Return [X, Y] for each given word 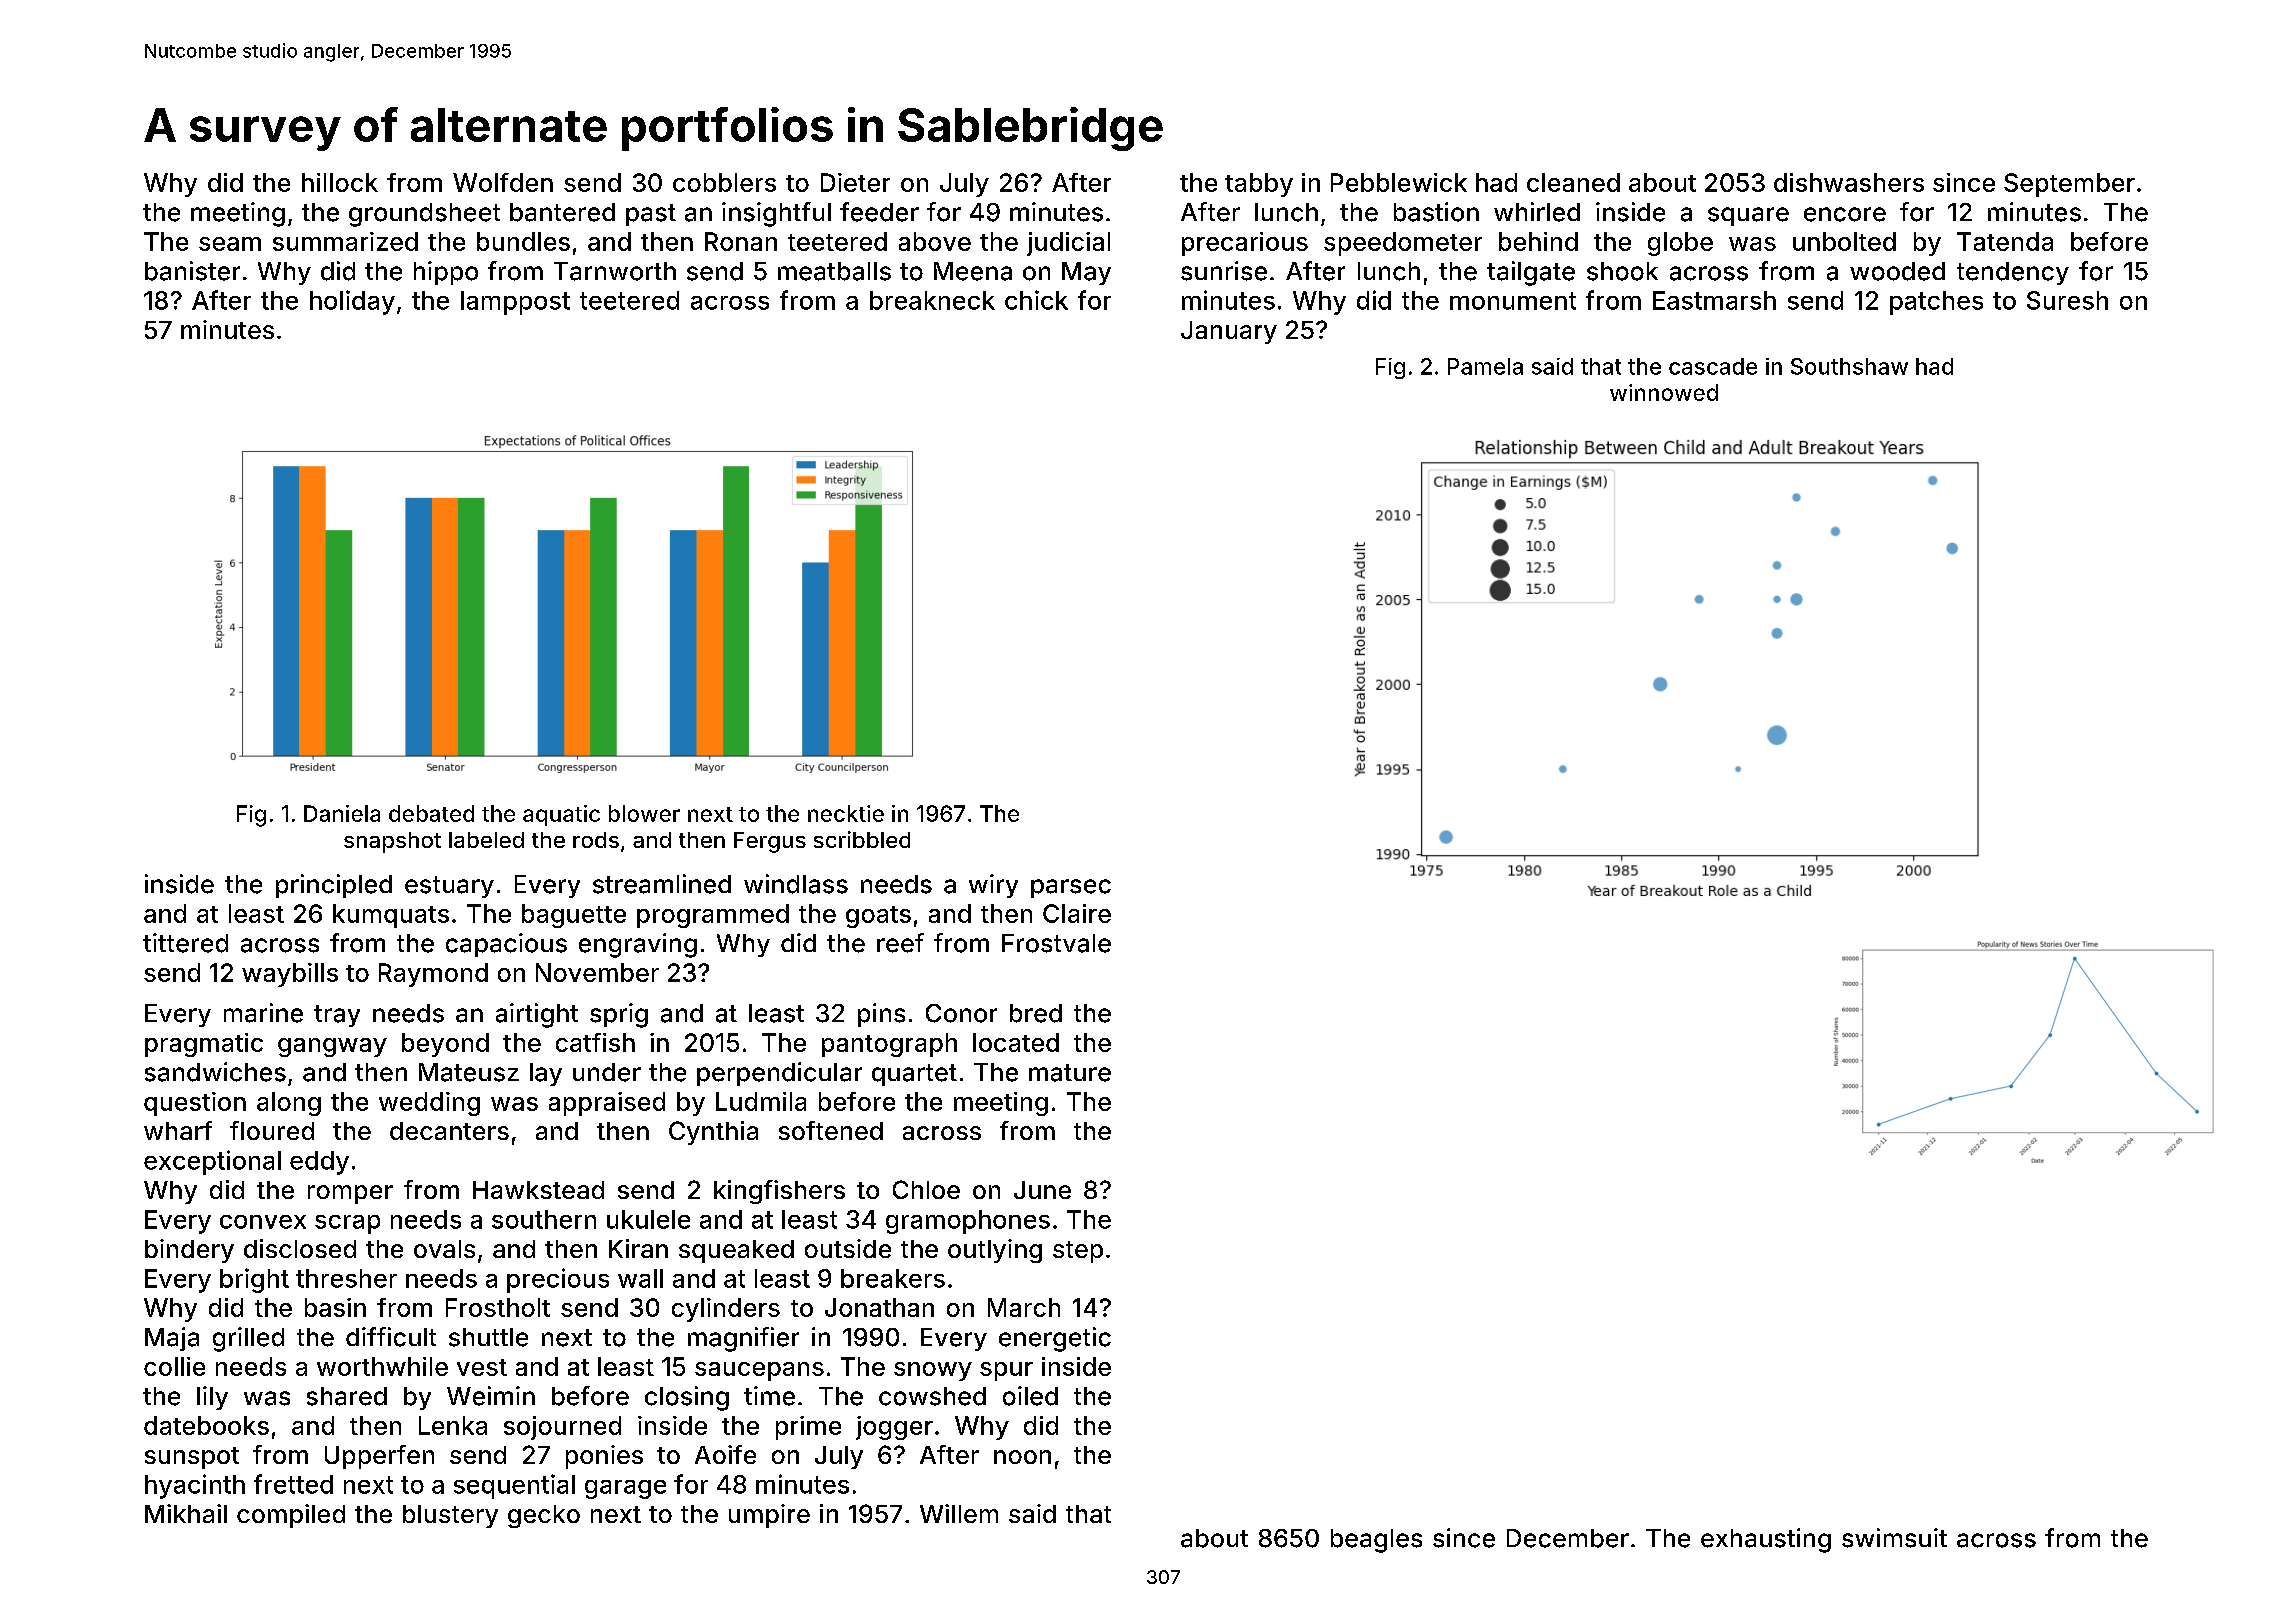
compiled [291, 1516]
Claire [1077, 913]
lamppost [515, 303]
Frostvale [1056, 943]
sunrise [1224, 271]
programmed [713, 916]
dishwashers [1849, 182]
